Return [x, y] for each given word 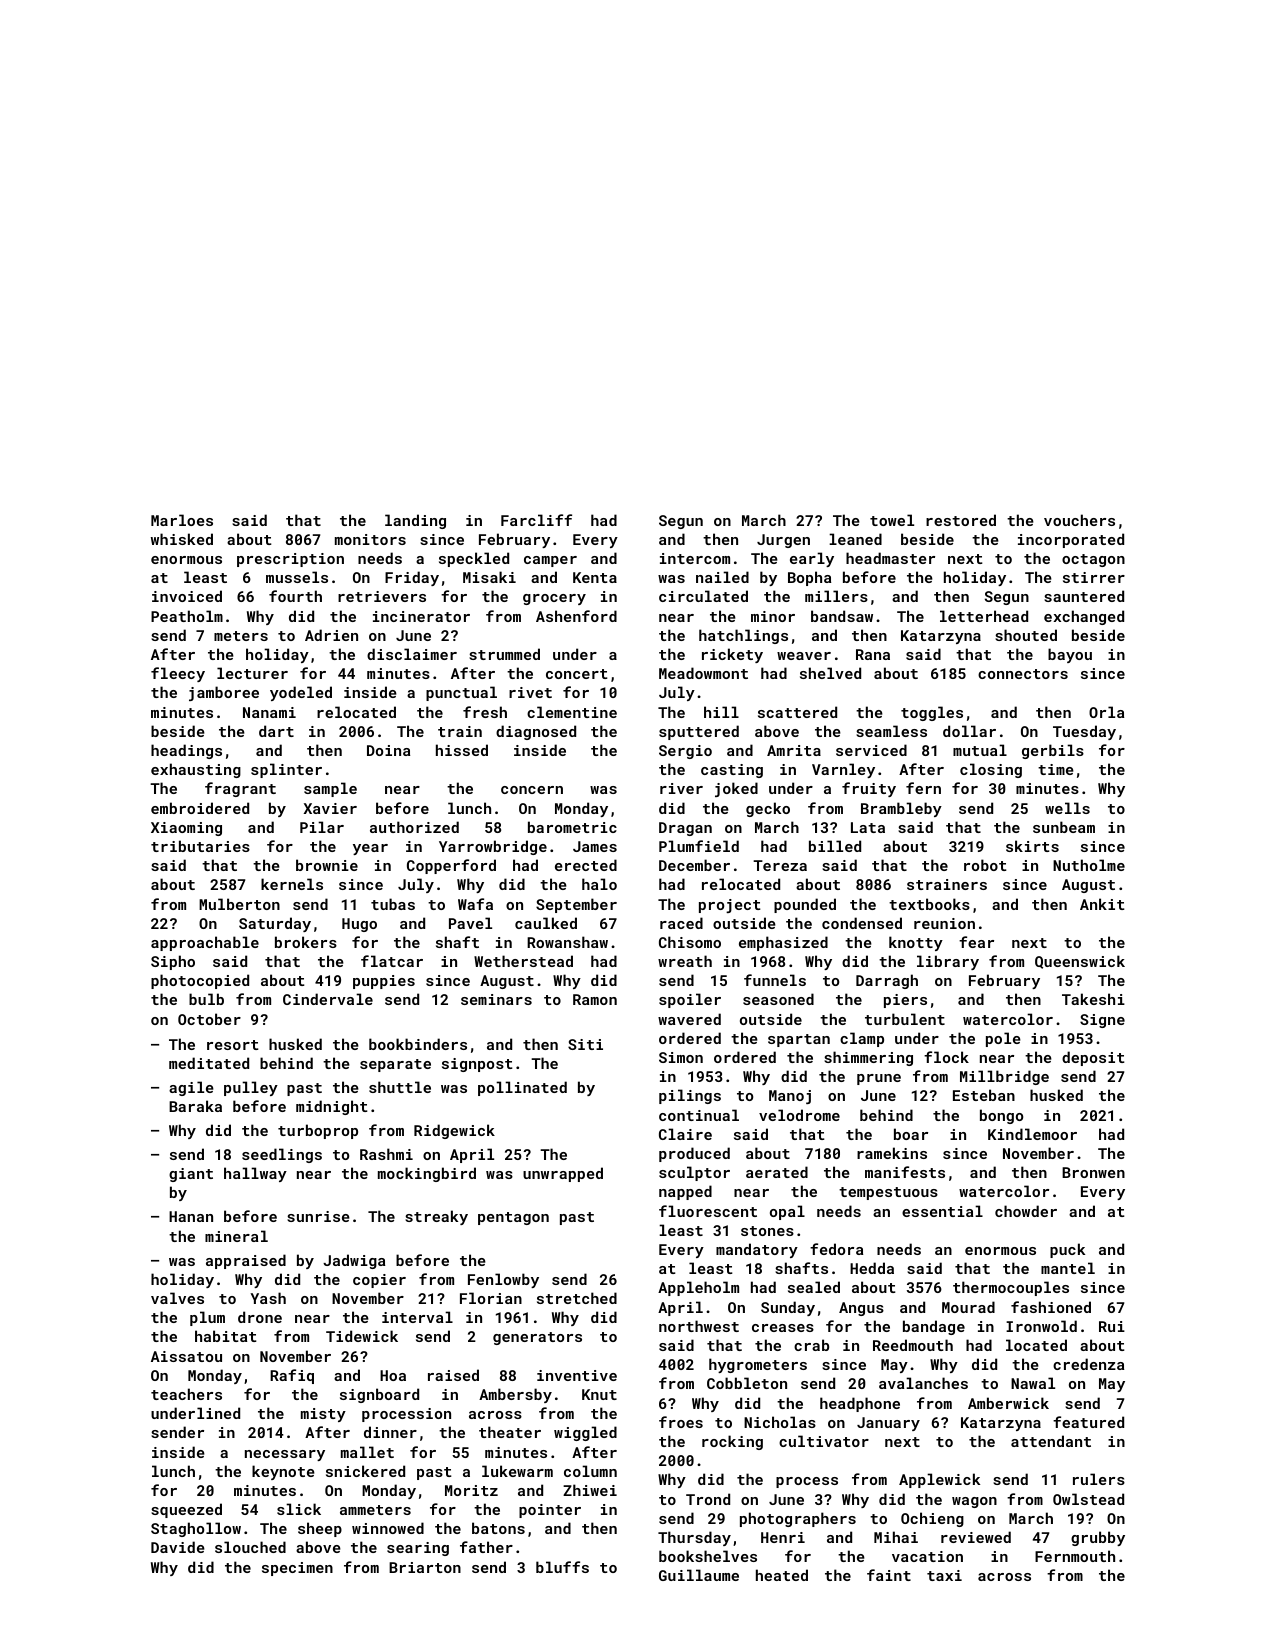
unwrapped [563, 1174]
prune [879, 1079]
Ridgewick [454, 1131]
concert [577, 674]
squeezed [186, 1510]
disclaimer [412, 654]
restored [961, 520]
